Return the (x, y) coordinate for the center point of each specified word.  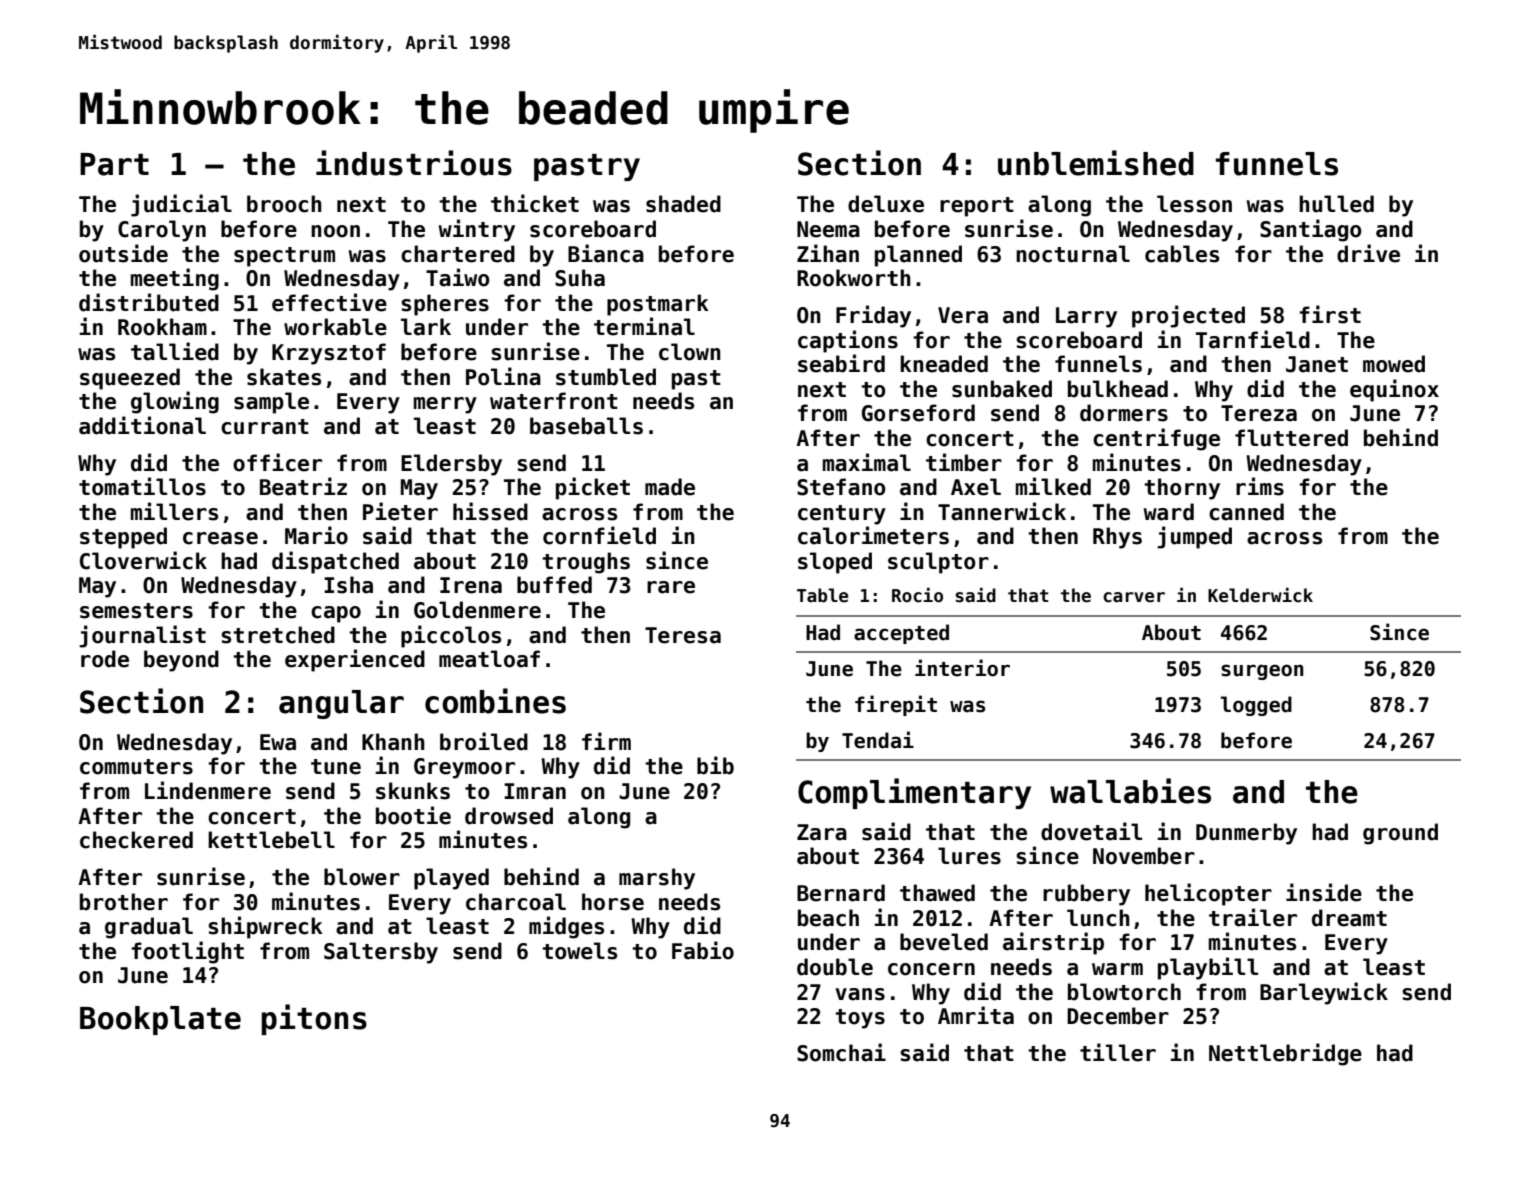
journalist (142, 636)
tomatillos (142, 486)
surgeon (1262, 672)
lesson (1194, 204)
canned (1246, 512)
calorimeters (873, 535)
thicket (535, 203)
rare (671, 587)
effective (329, 302)
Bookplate (160, 1020)
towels (579, 951)
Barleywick (1324, 993)
